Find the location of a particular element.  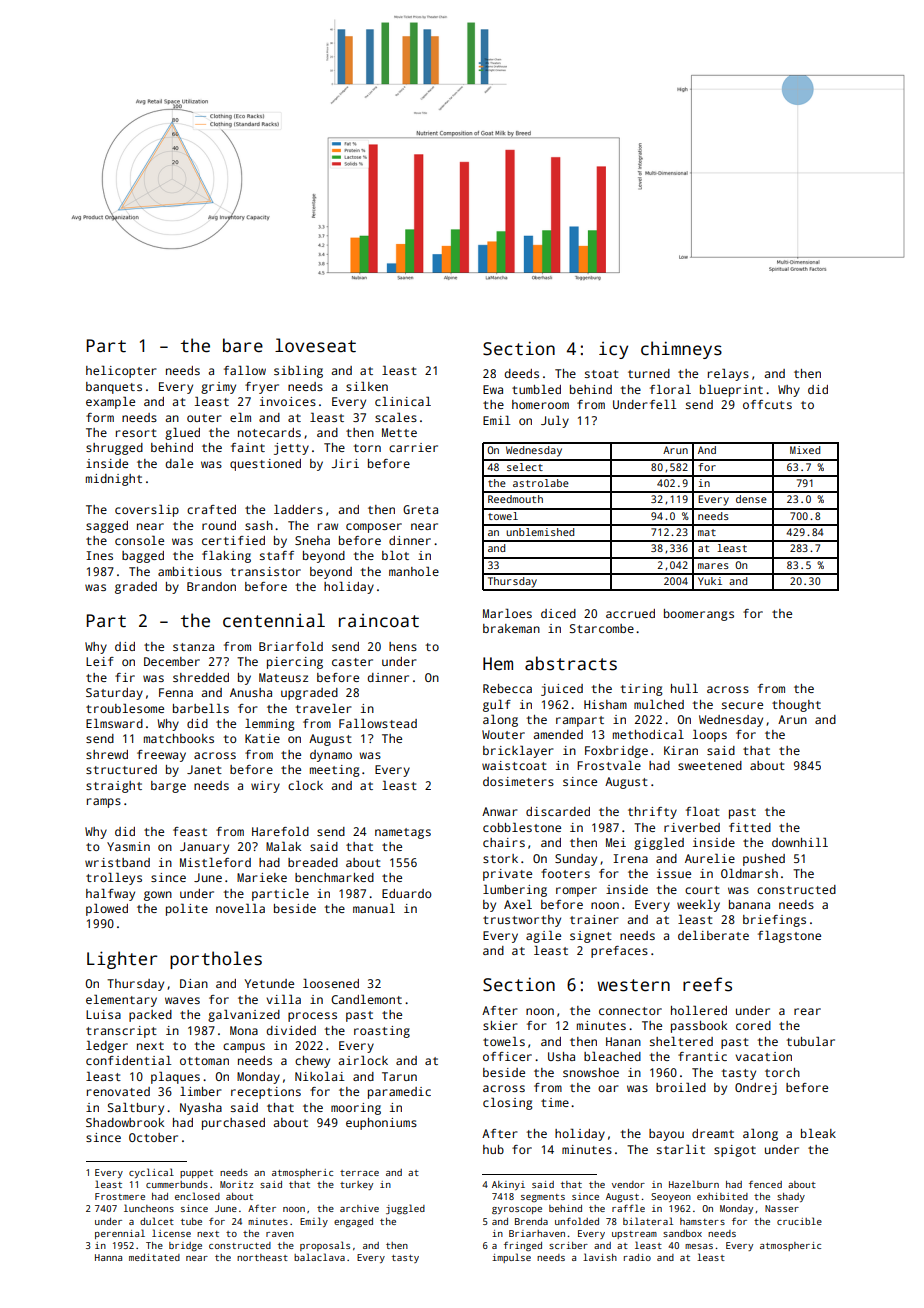

bare is located at coordinates (243, 345).
